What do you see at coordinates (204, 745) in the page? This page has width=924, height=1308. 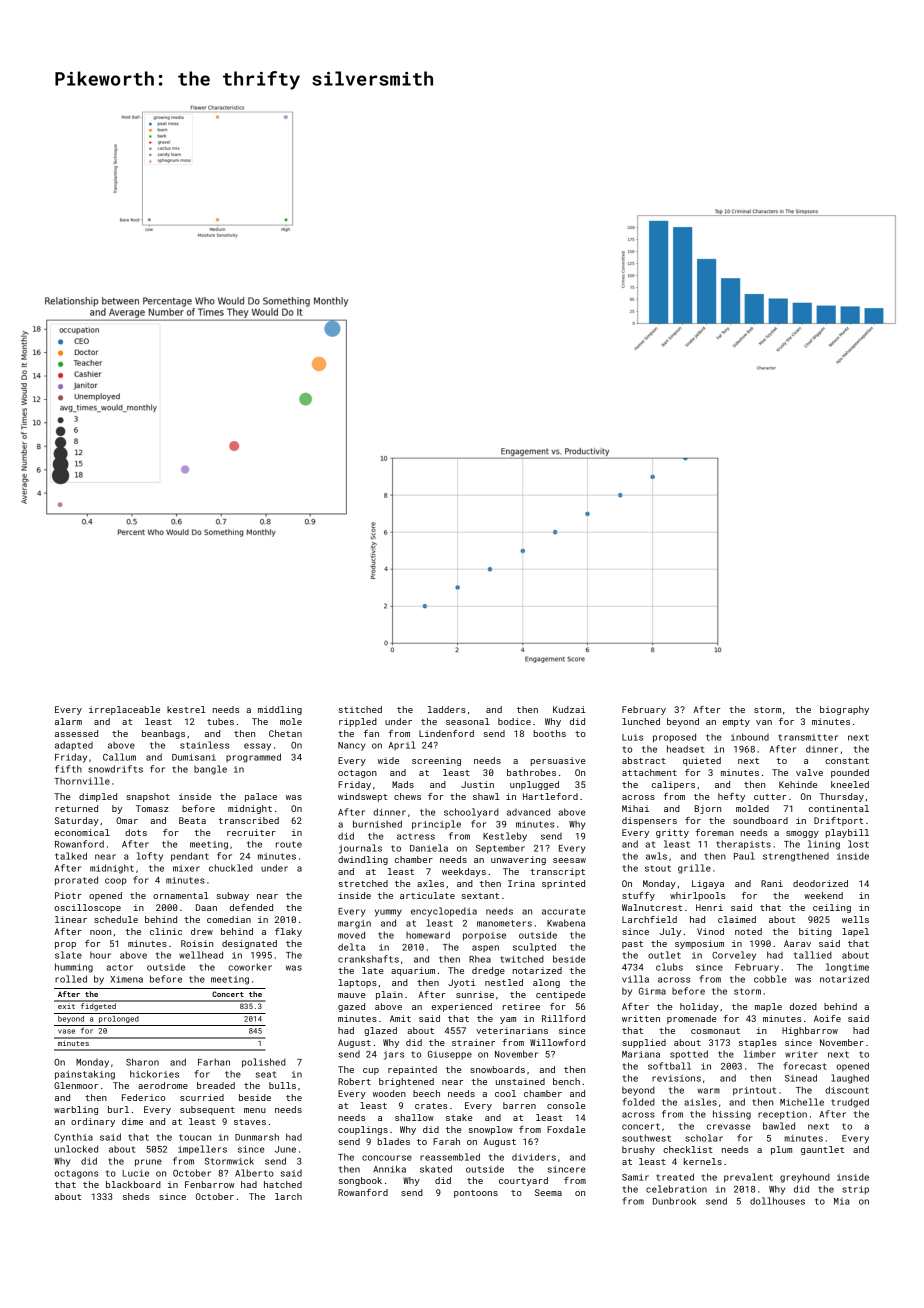 I see `stainless` at bounding box center [204, 745].
